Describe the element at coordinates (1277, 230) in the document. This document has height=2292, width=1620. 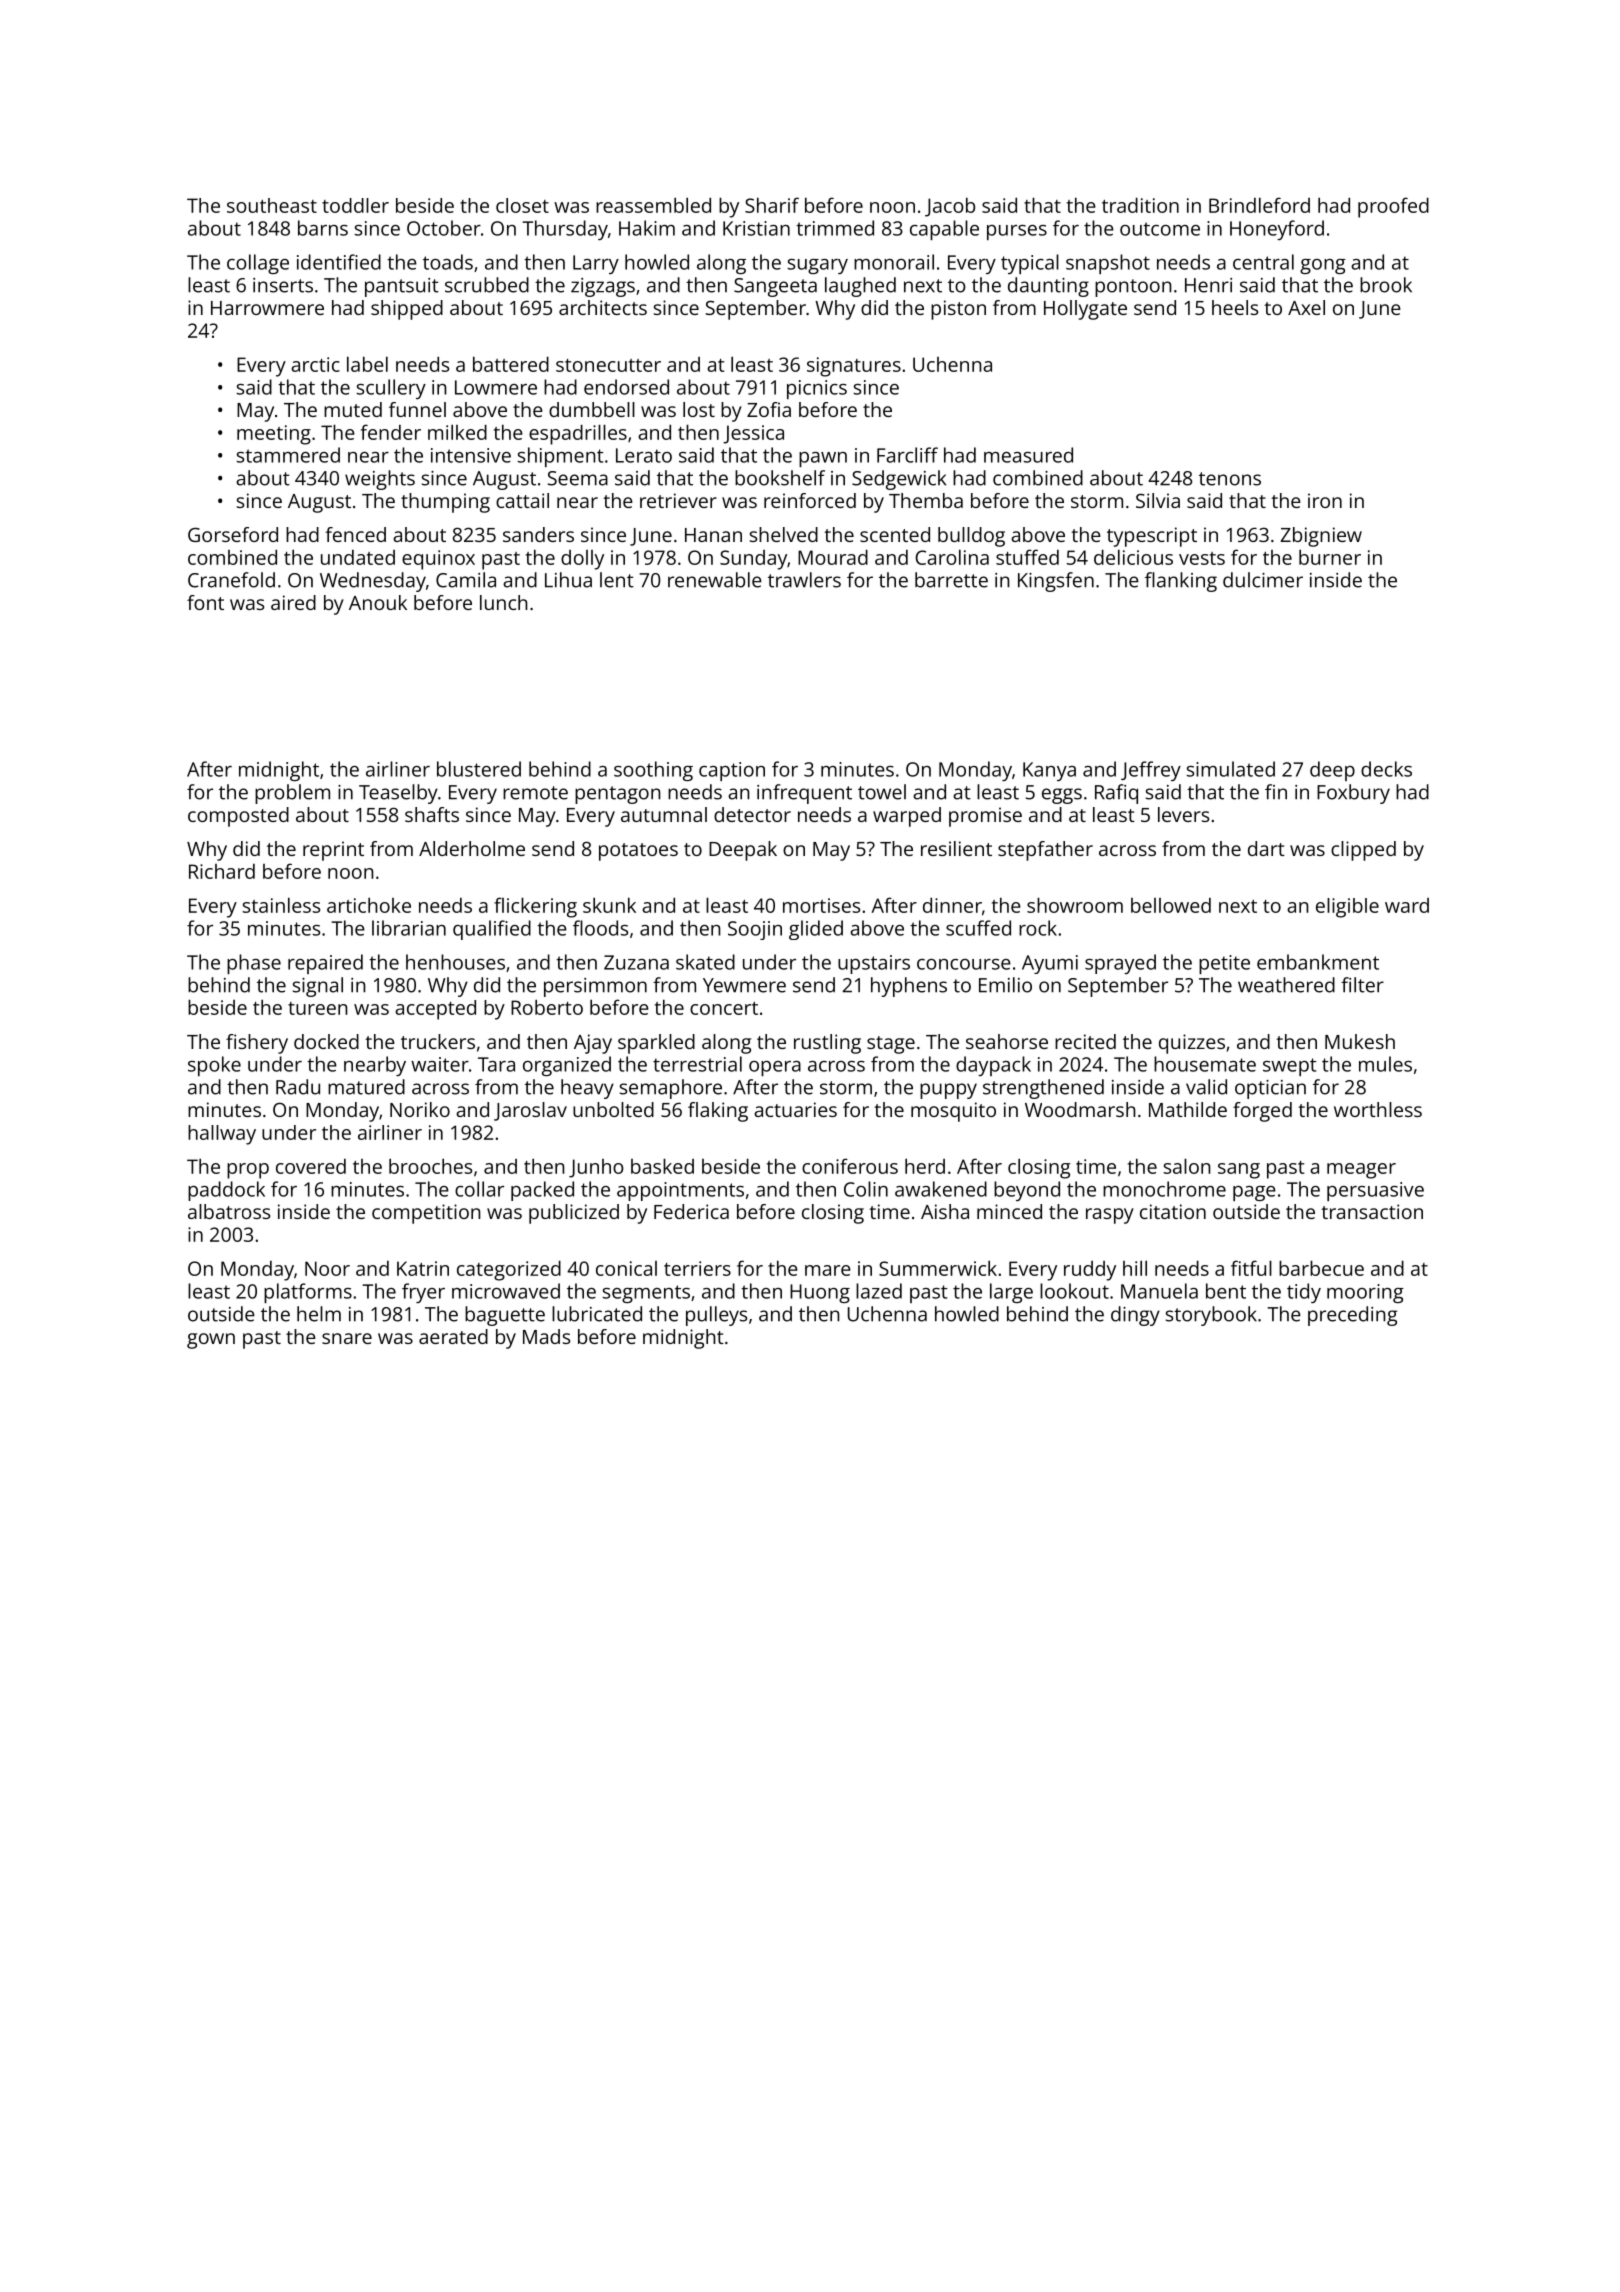
I see `Honeyford` at that location.
